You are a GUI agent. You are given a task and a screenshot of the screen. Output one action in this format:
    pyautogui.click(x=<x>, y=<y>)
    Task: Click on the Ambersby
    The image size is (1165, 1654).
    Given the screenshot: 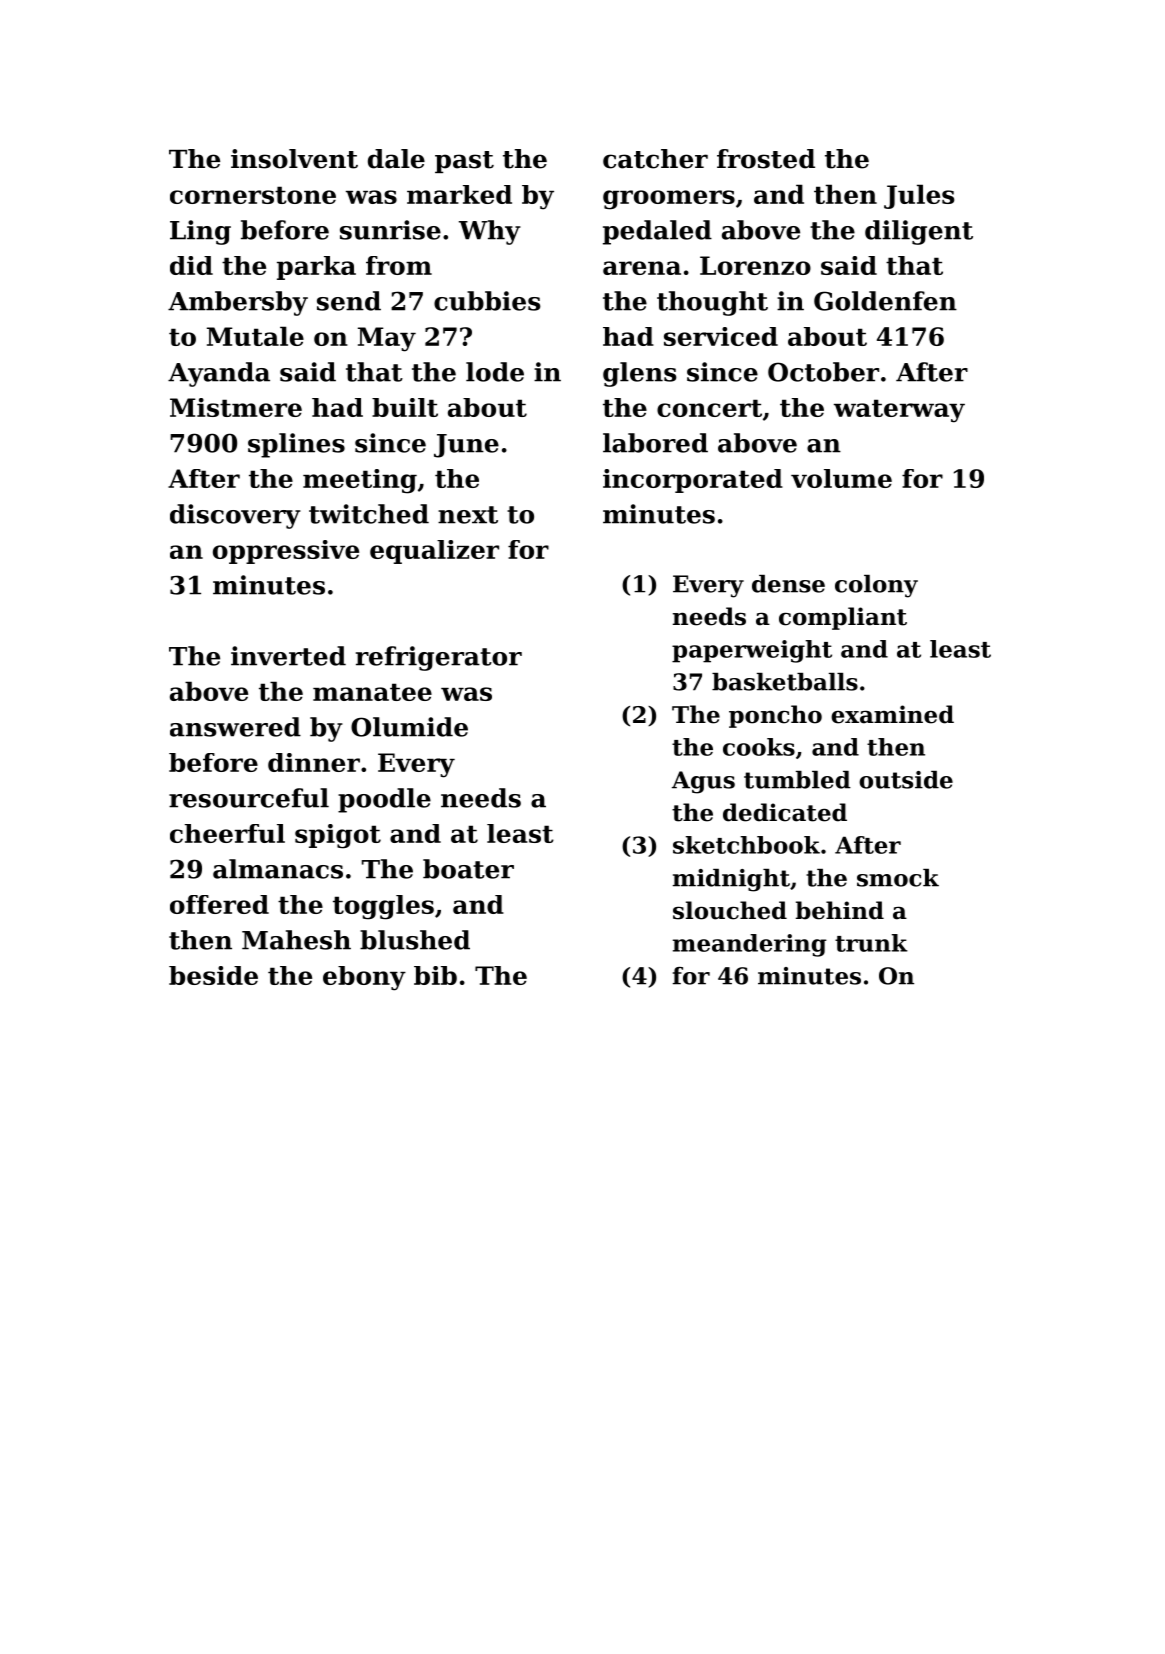 What is the action you would take?
    pyautogui.click(x=238, y=303)
